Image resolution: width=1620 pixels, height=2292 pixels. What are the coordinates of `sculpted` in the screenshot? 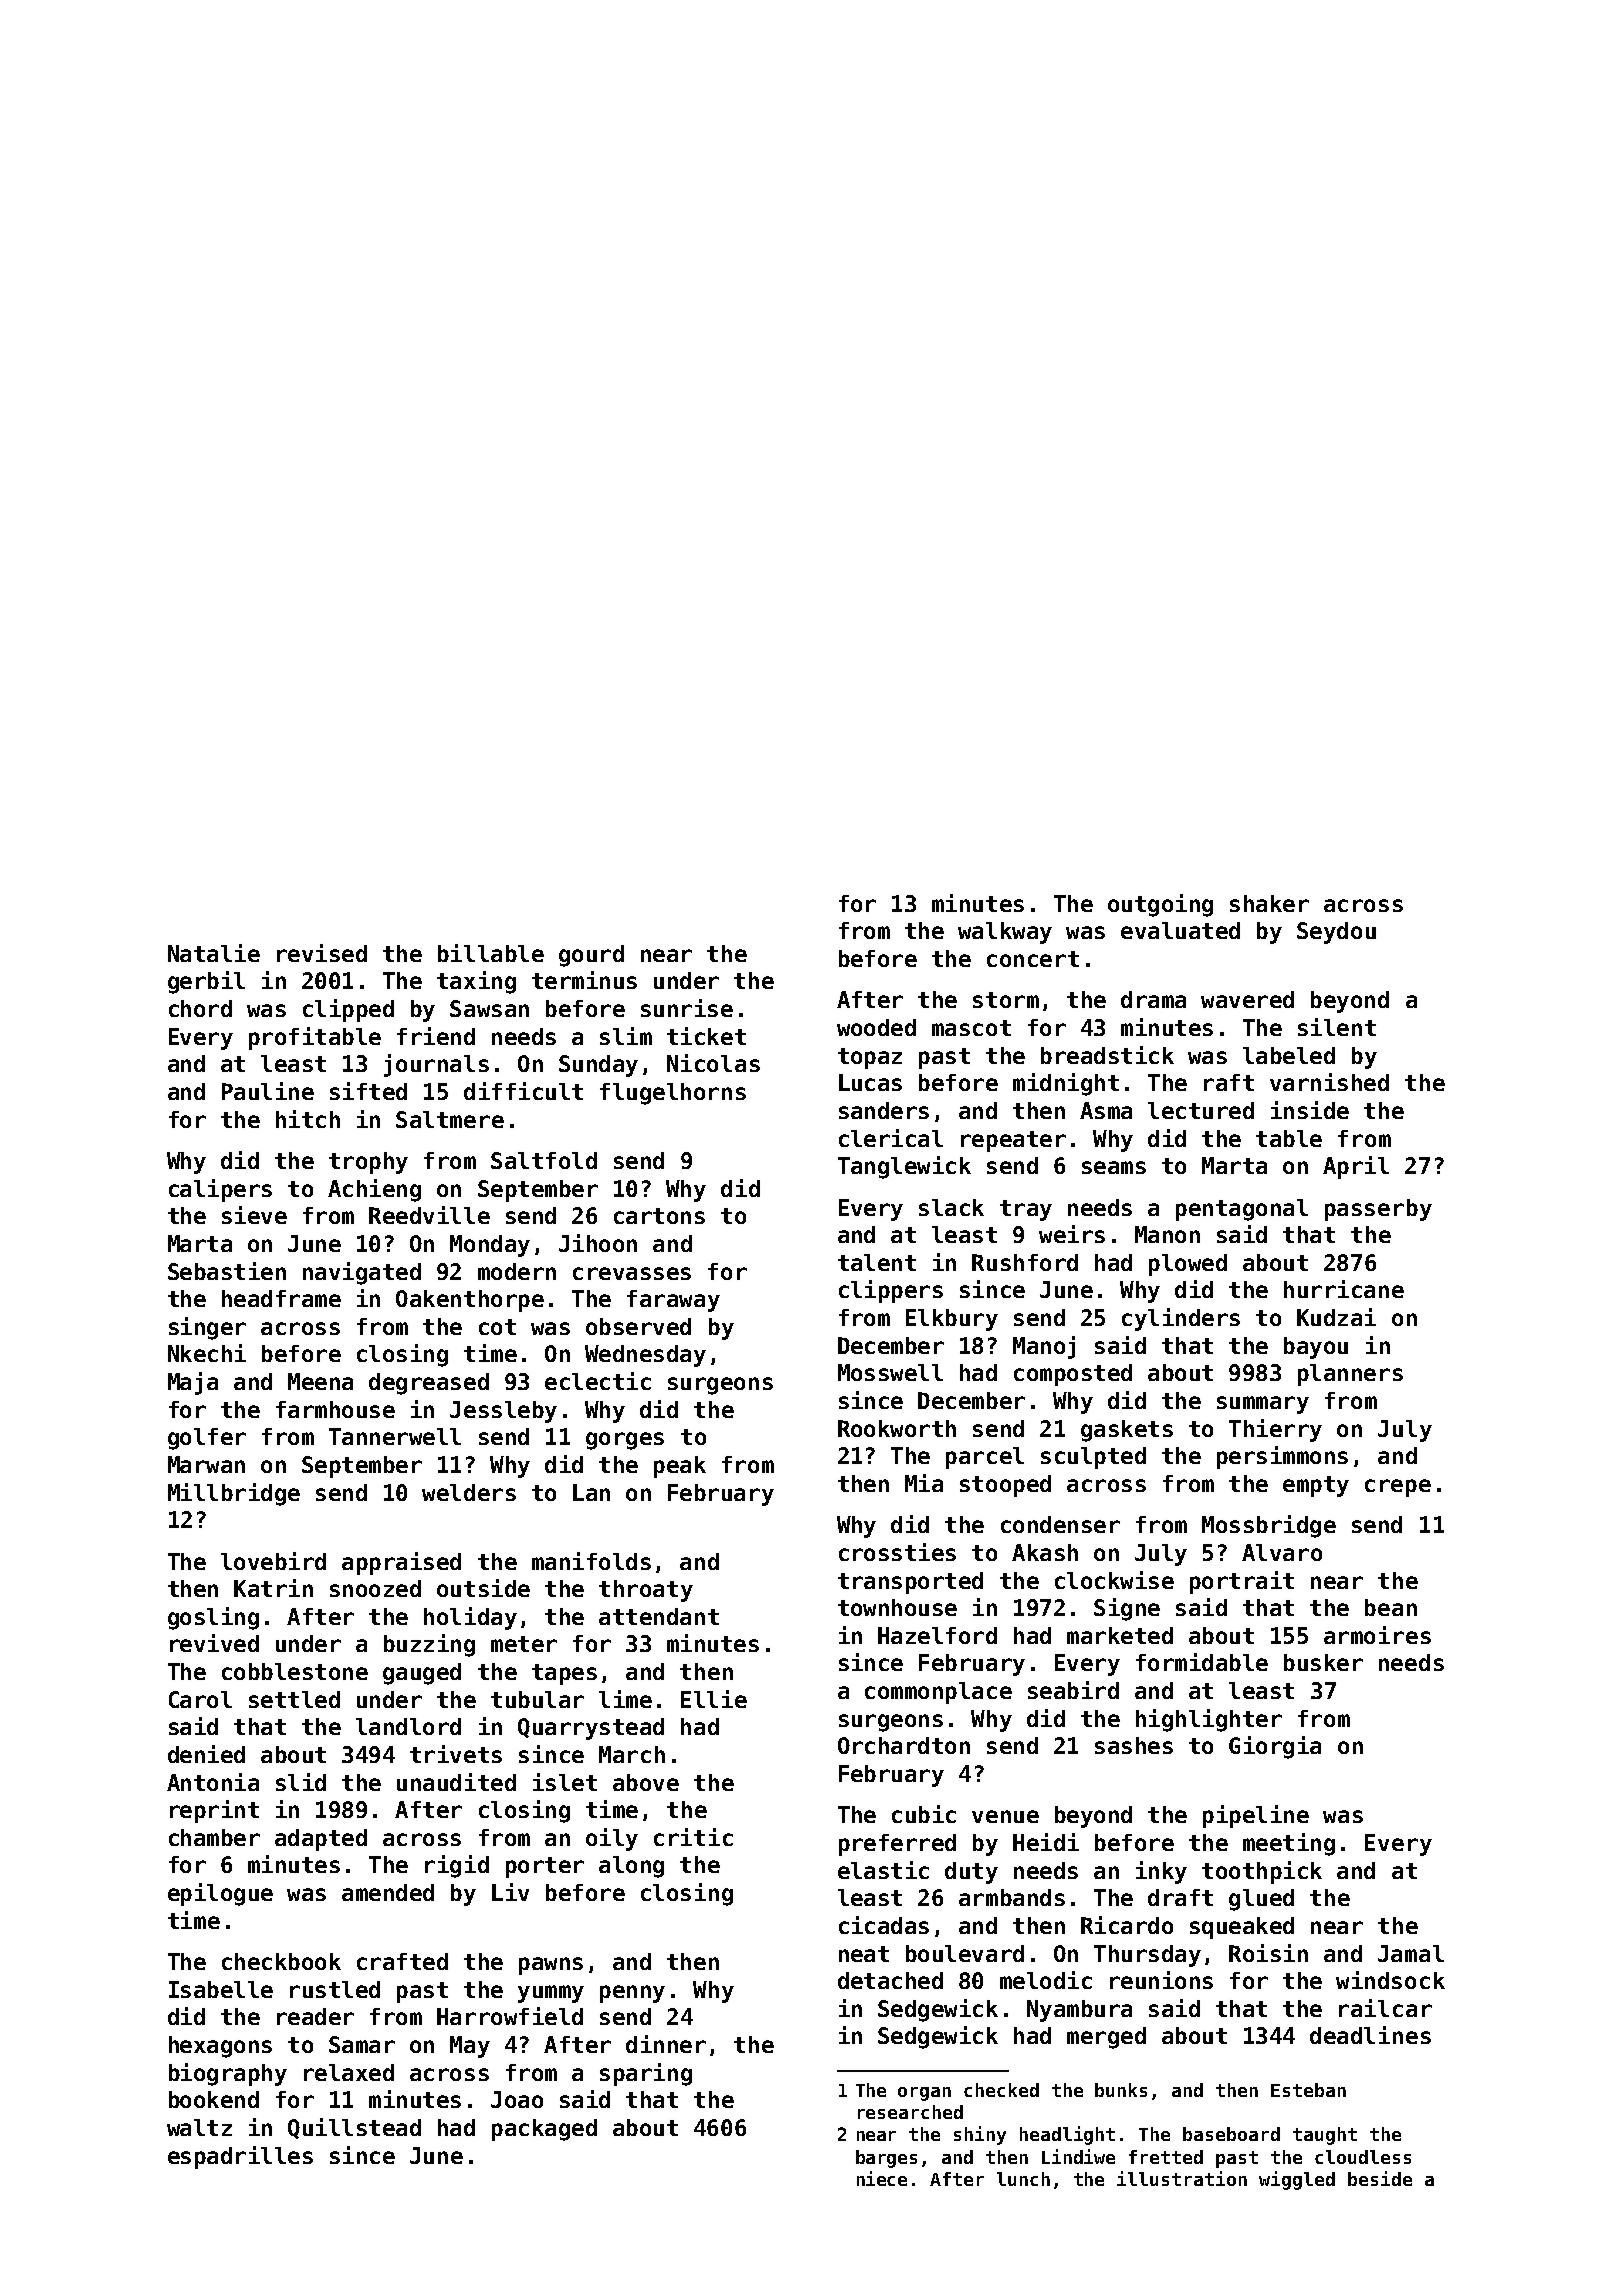 It's located at (1093, 1458).
